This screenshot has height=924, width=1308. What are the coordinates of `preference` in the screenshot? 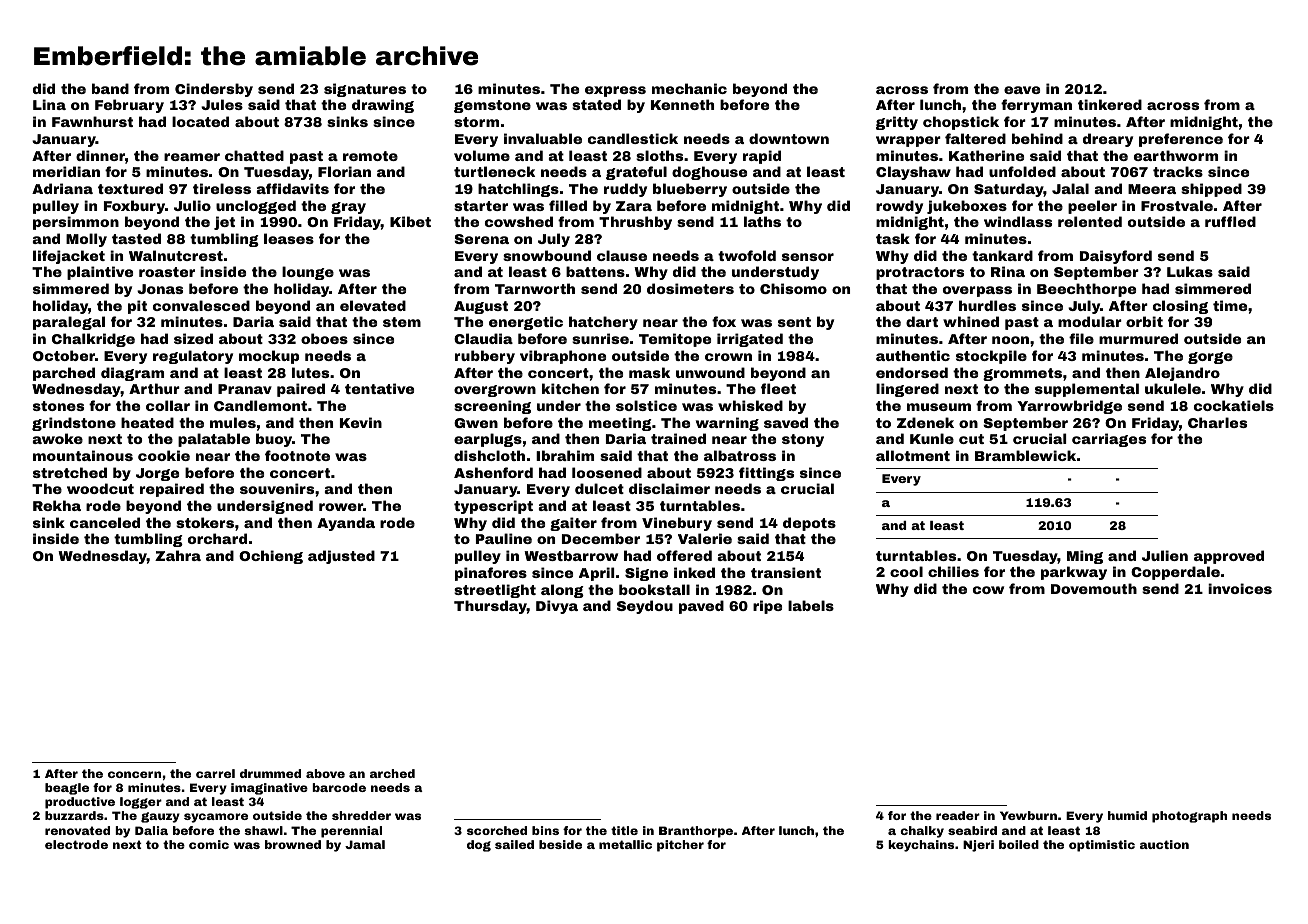 It's located at (1181, 140).
